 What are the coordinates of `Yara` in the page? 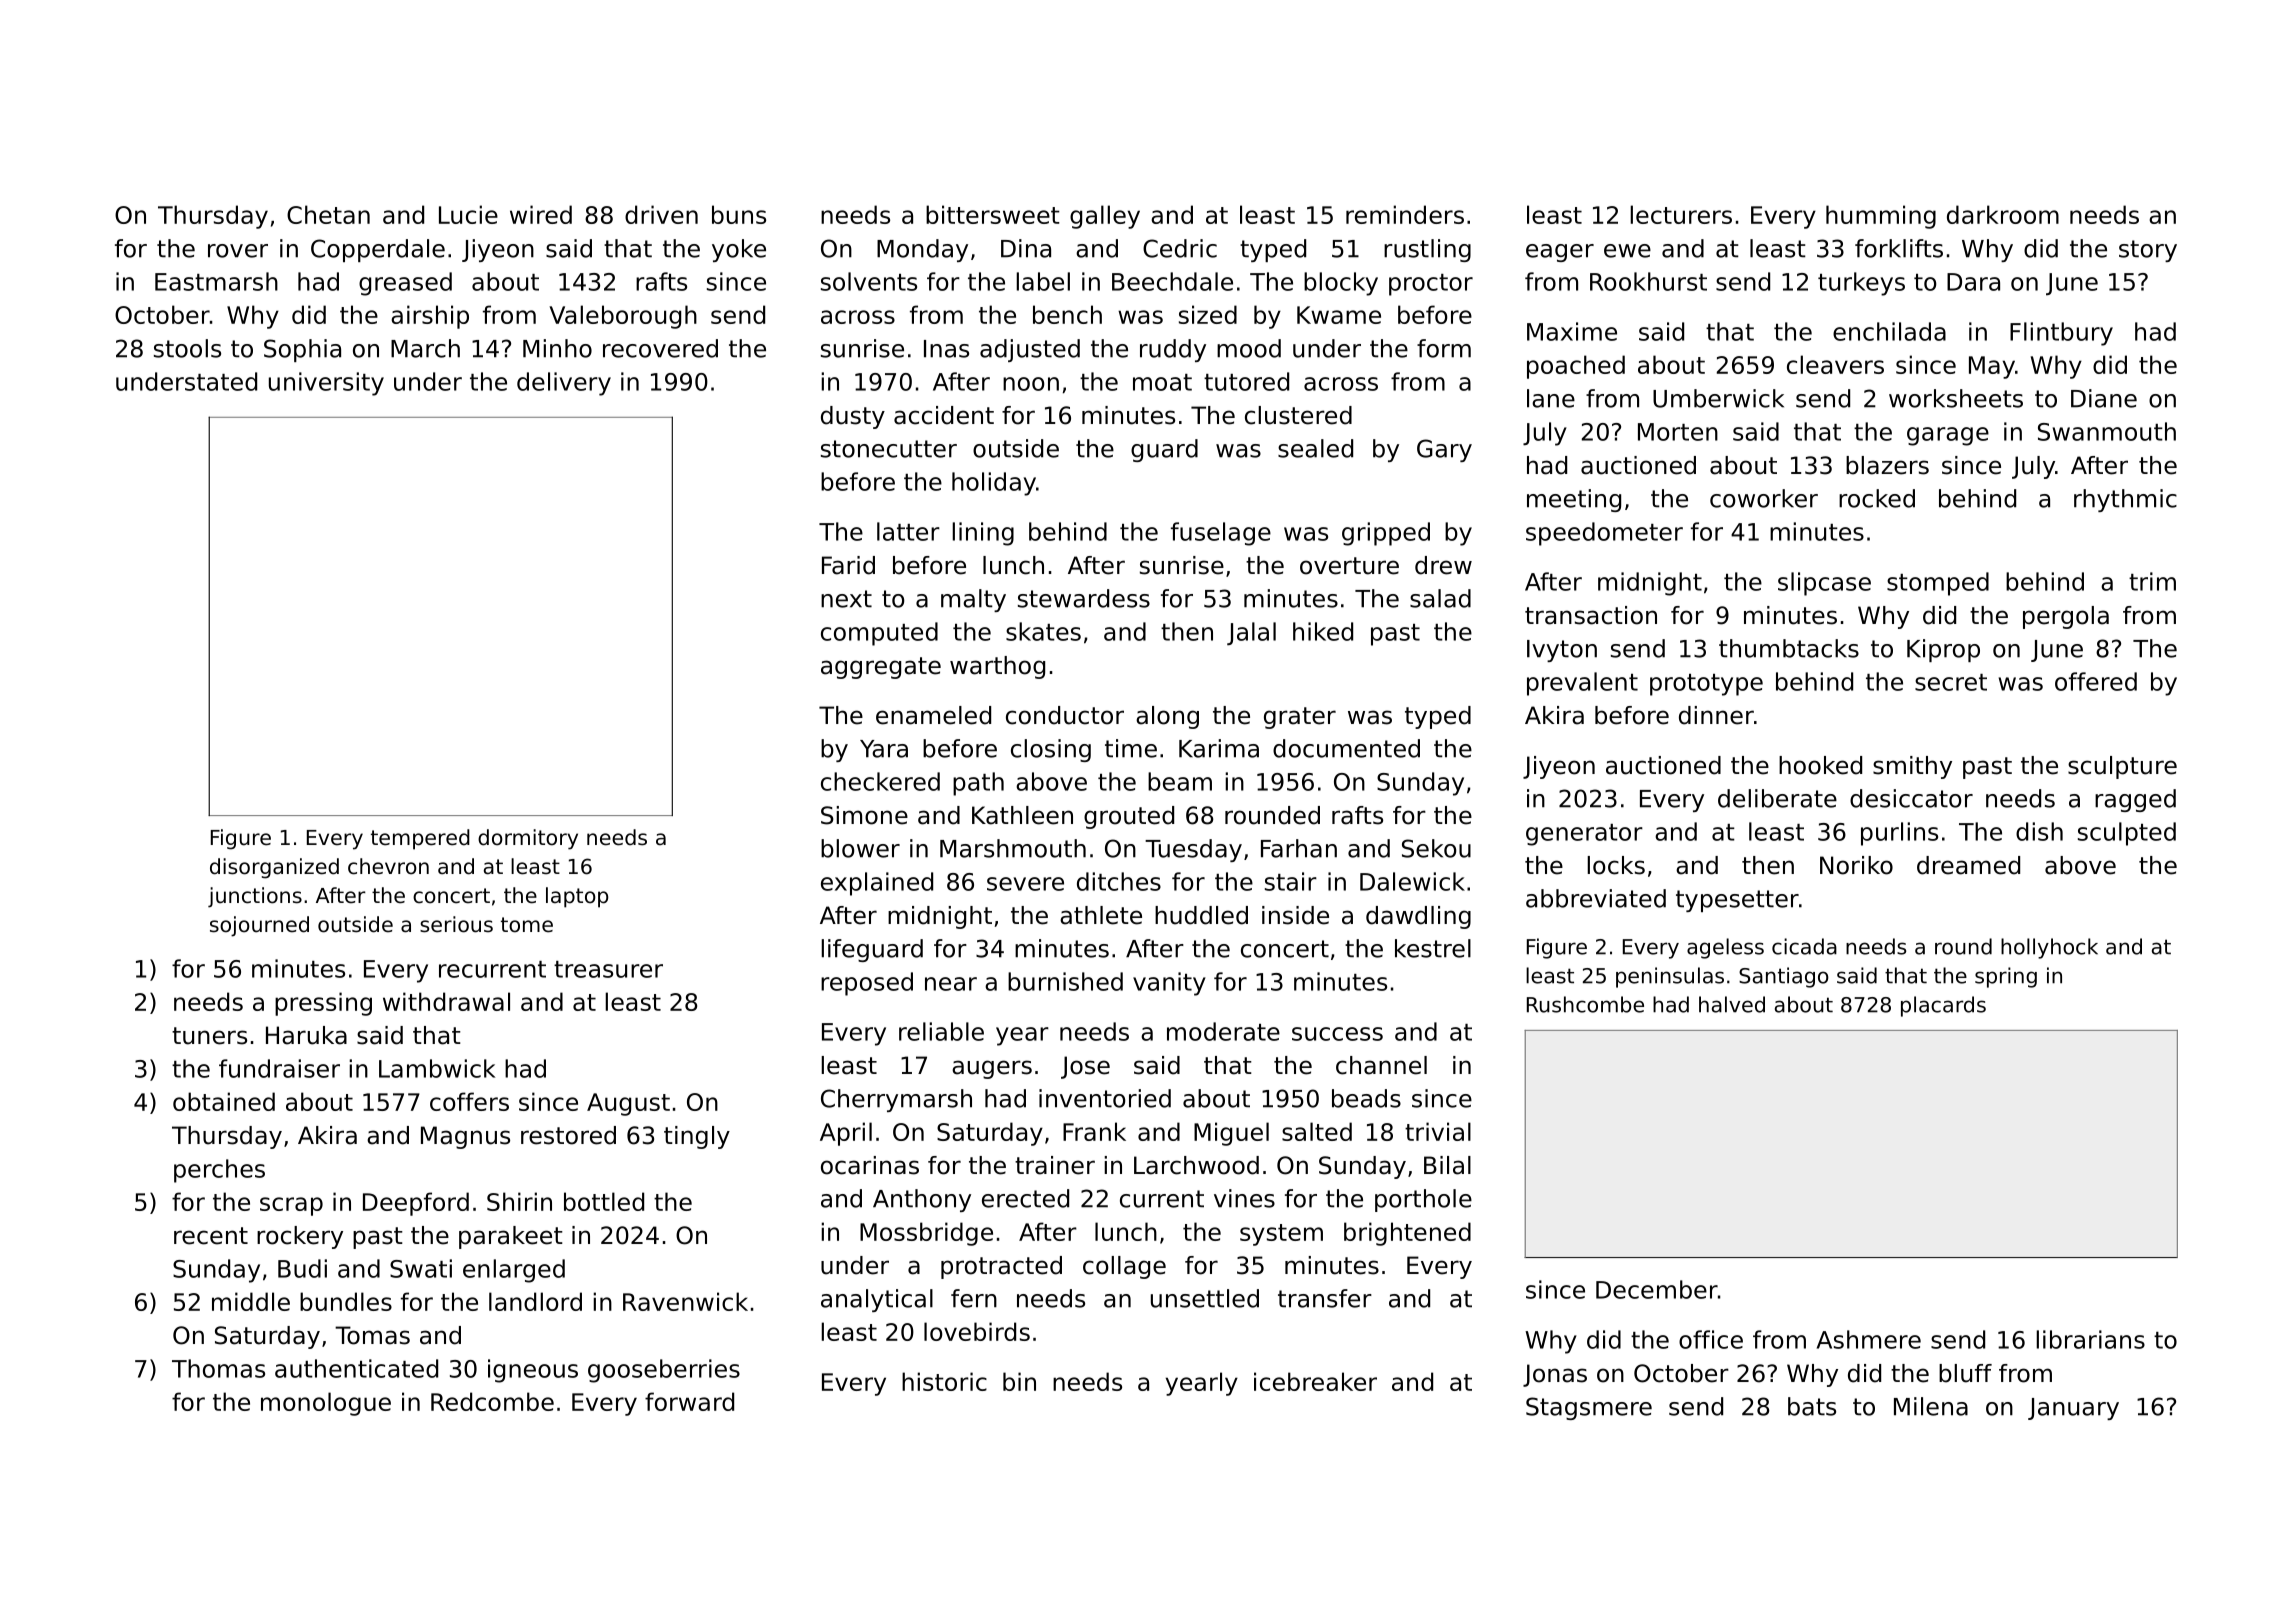 It's located at (884, 749).
